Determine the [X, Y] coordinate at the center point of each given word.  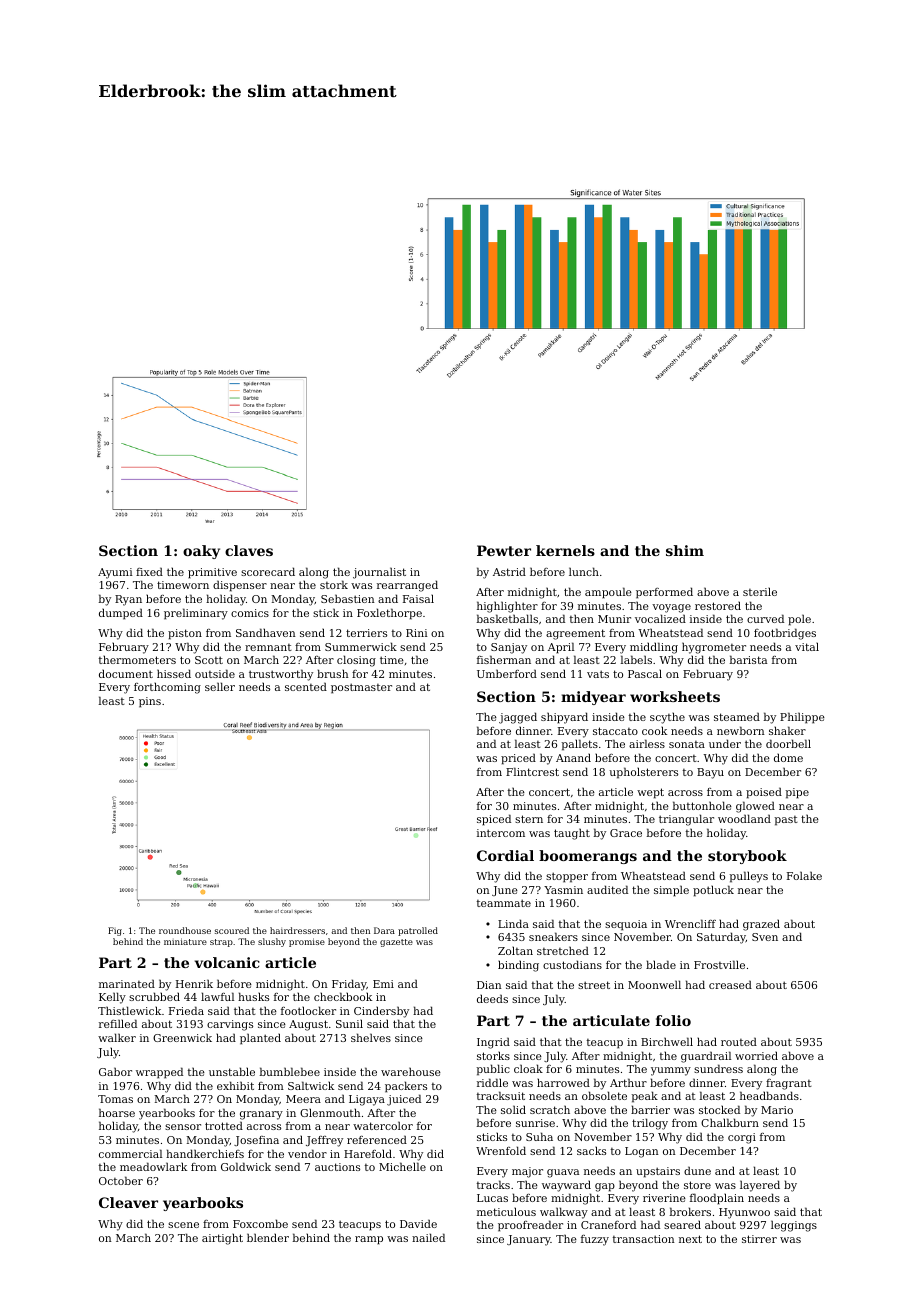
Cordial [505, 855]
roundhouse [185, 930]
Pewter [504, 550]
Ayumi [115, 573]
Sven [765, 937]
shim [685, 550]
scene [183, 1225]
